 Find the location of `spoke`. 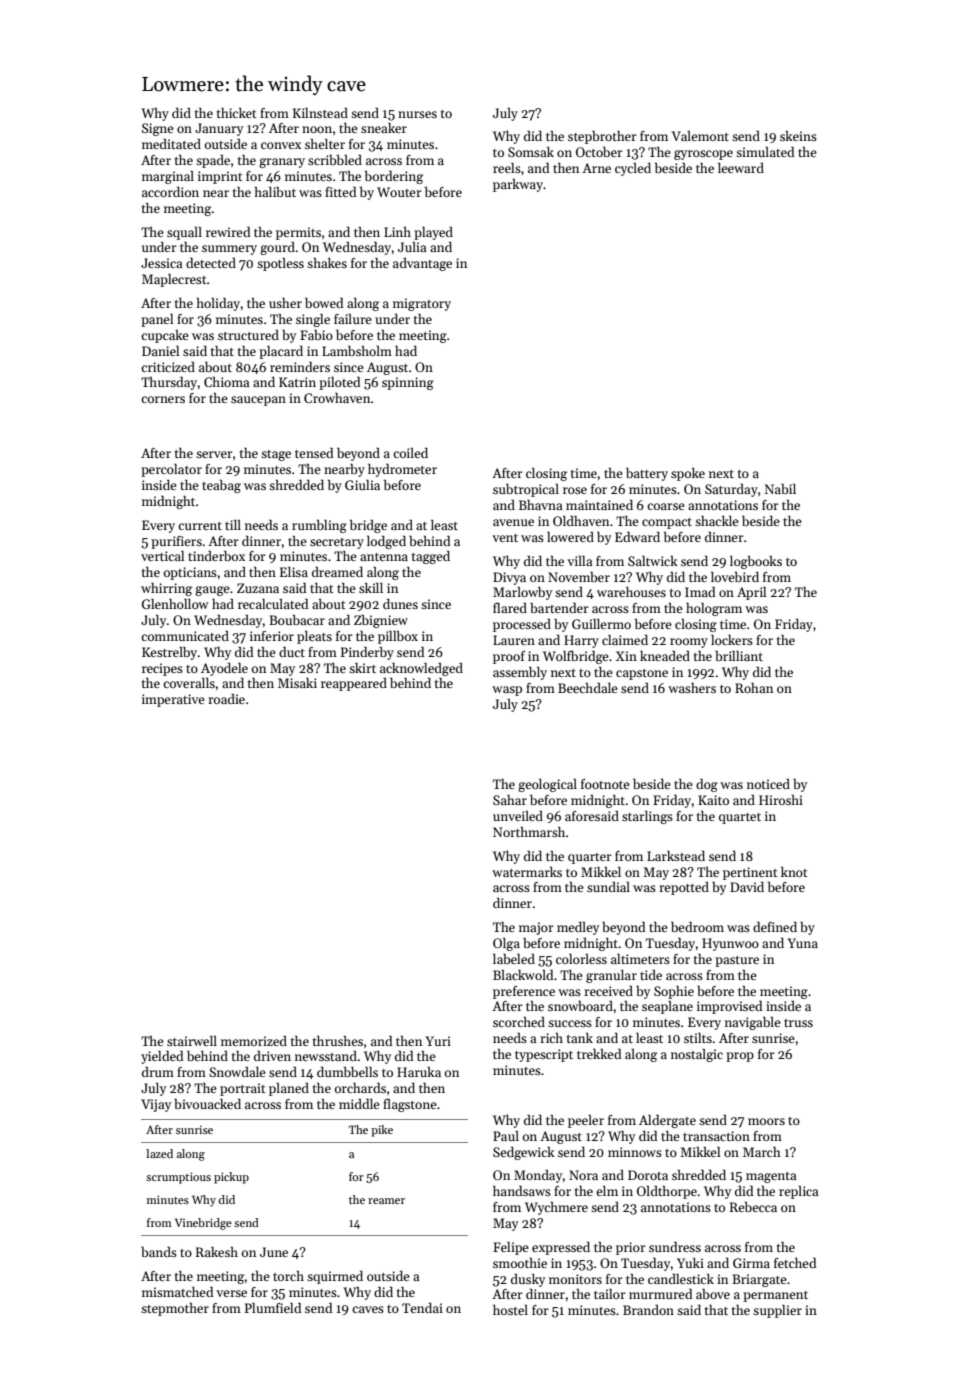

spoke is located at coordinates (688, 474).
